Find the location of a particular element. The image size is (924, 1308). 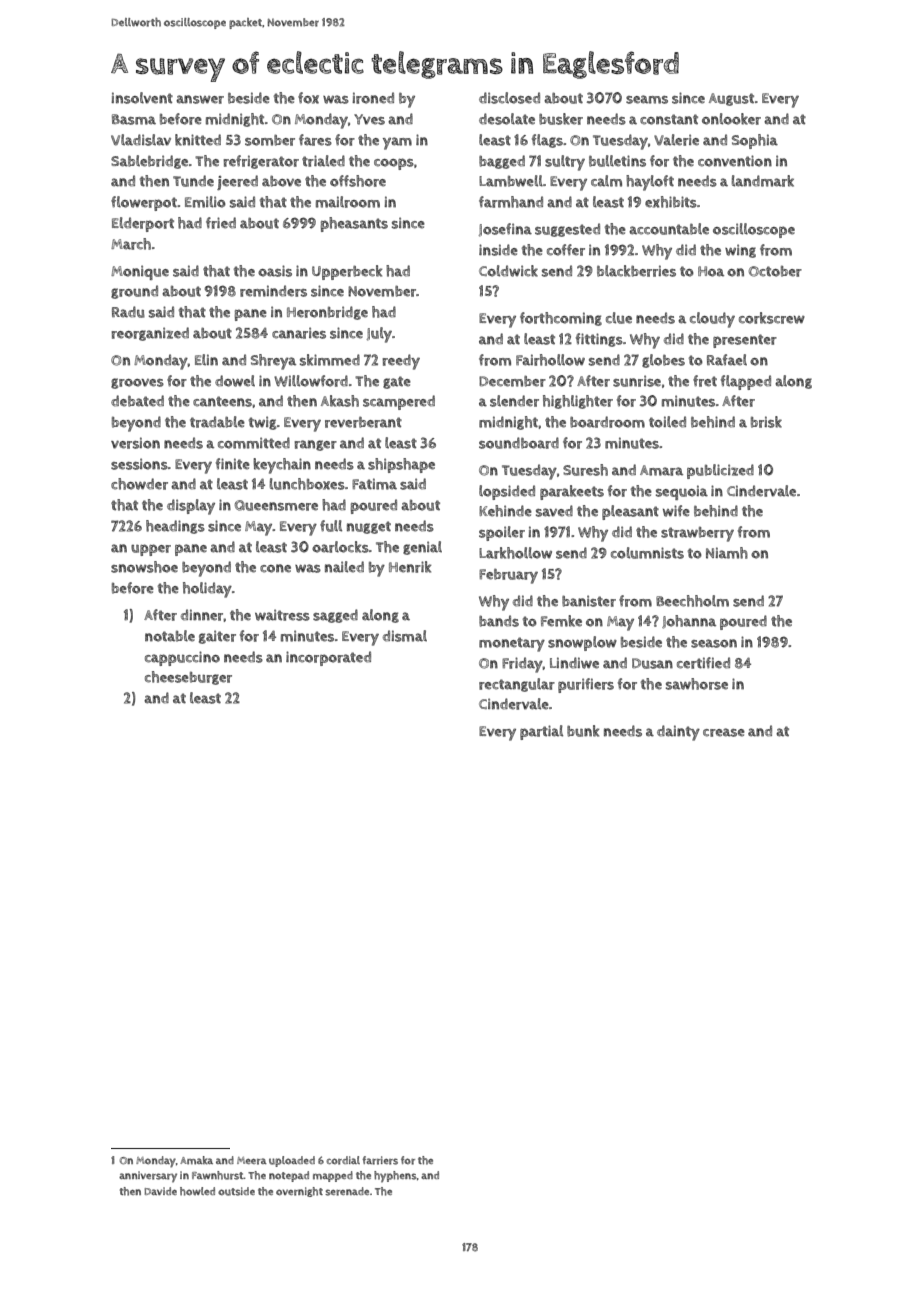

disclosed is located at coordinates (509, 98).
